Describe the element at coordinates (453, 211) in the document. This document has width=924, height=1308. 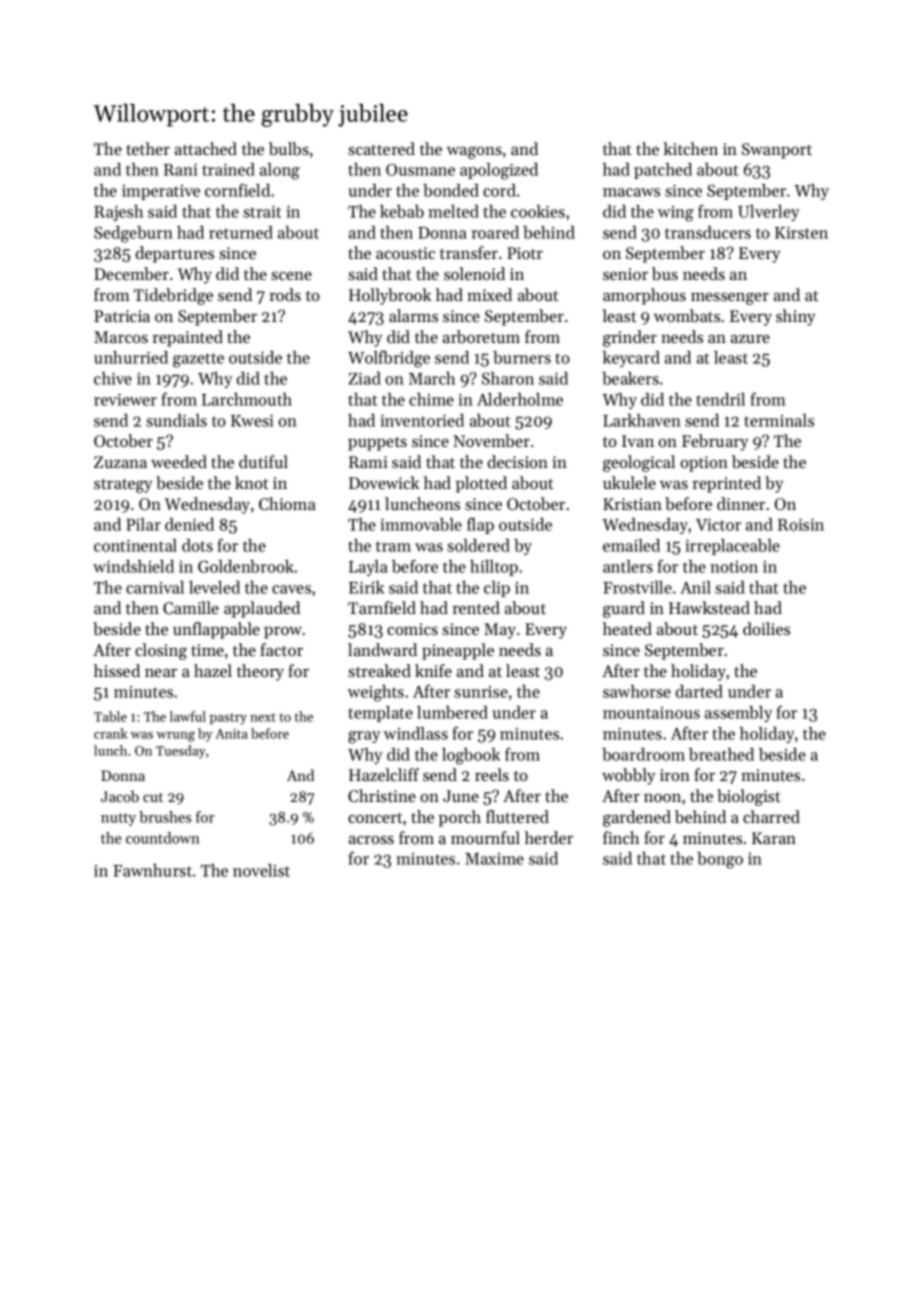
I see `melted` at that location.
